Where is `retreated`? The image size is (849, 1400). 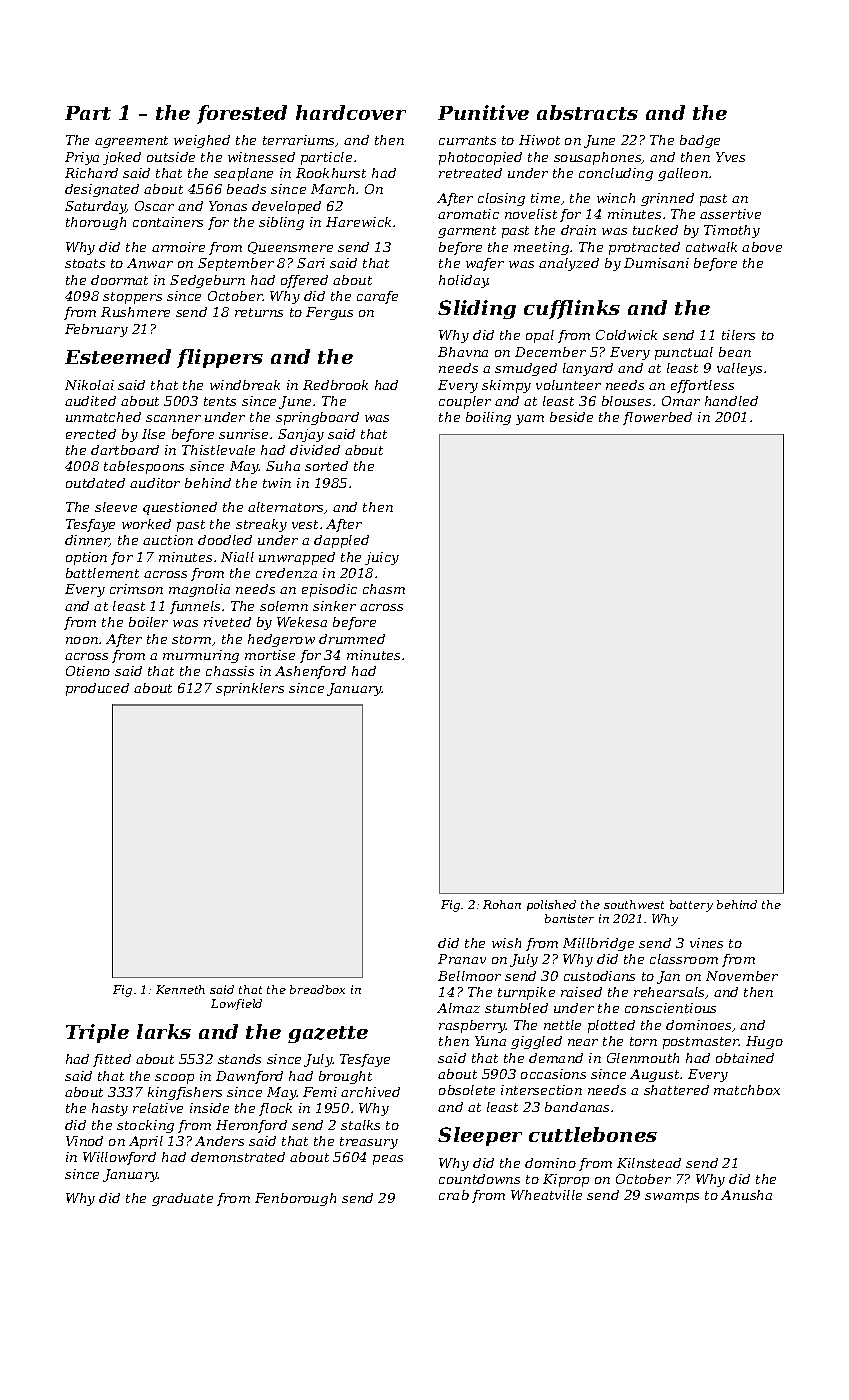
retreated is located at coordinates (470, 173).
